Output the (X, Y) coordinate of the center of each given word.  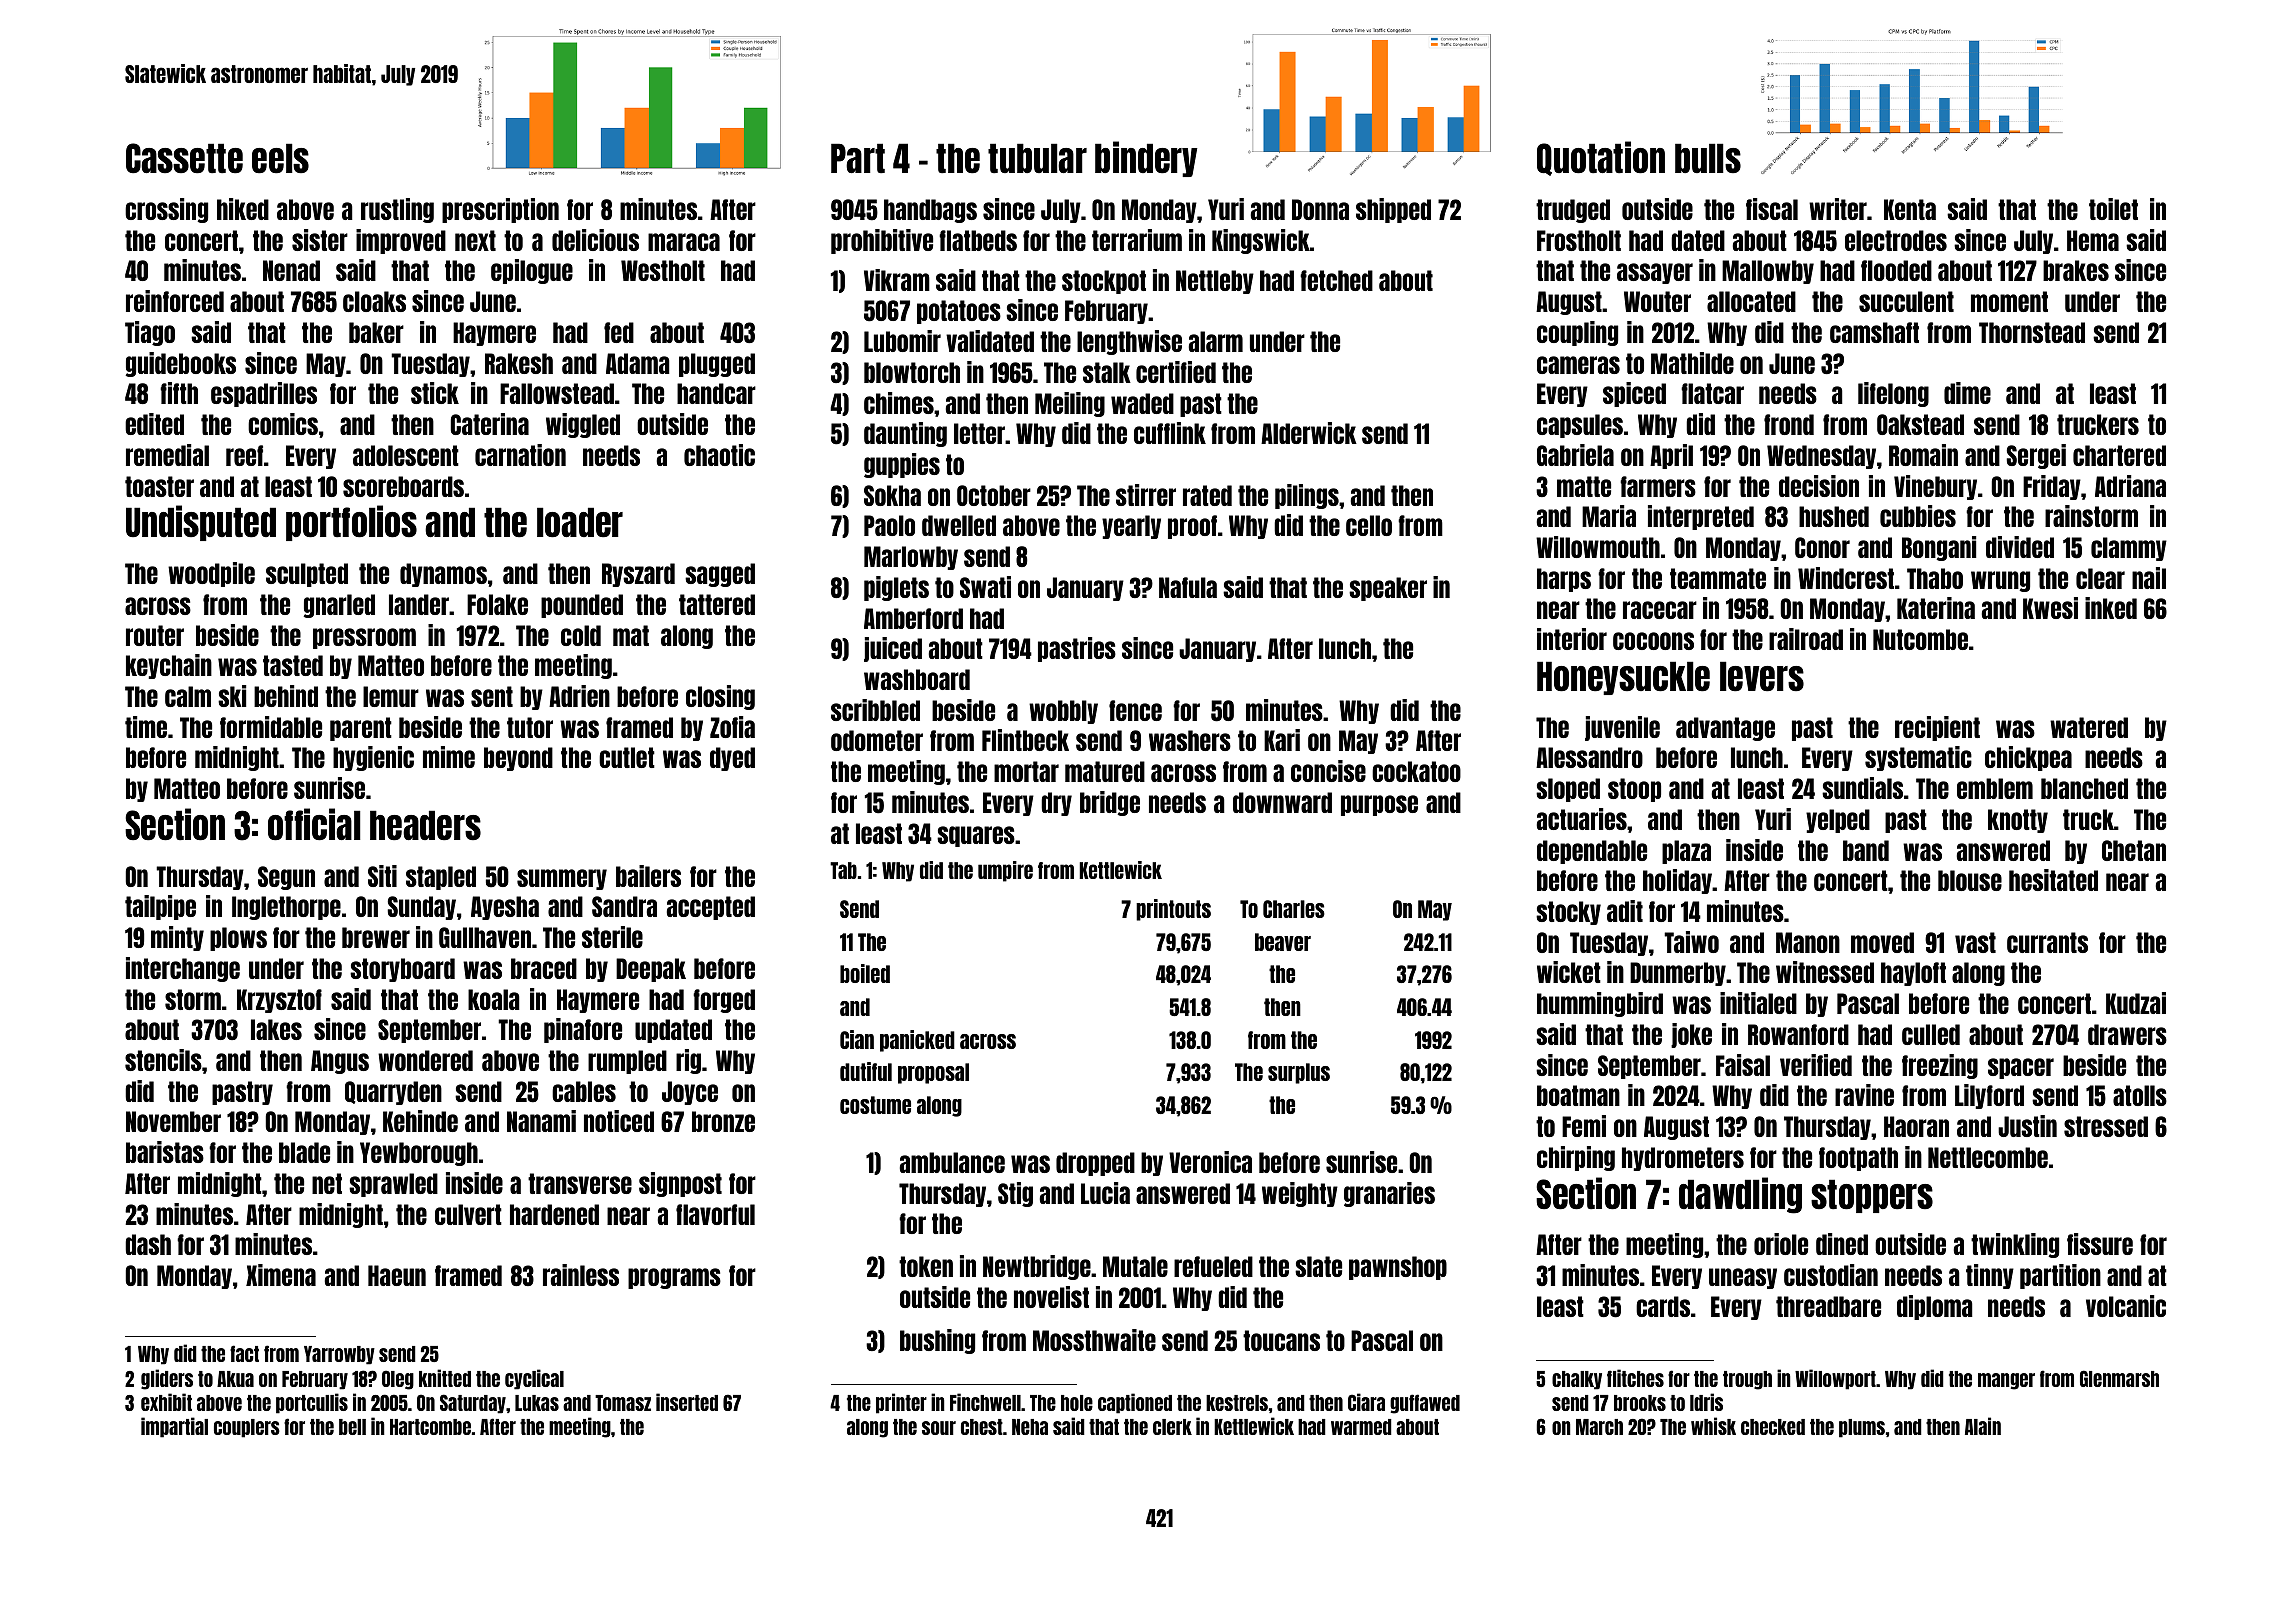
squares (976, 836)
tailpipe (160, 907)
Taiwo (1691, 942)
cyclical (534, 1379)
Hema (2093, 240)
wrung (2000, 581)
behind (286, 696)
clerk (1172, 1427)
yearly (1131, 527)
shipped (1393, 210)
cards (1663, 1306)
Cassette (184, 158)
